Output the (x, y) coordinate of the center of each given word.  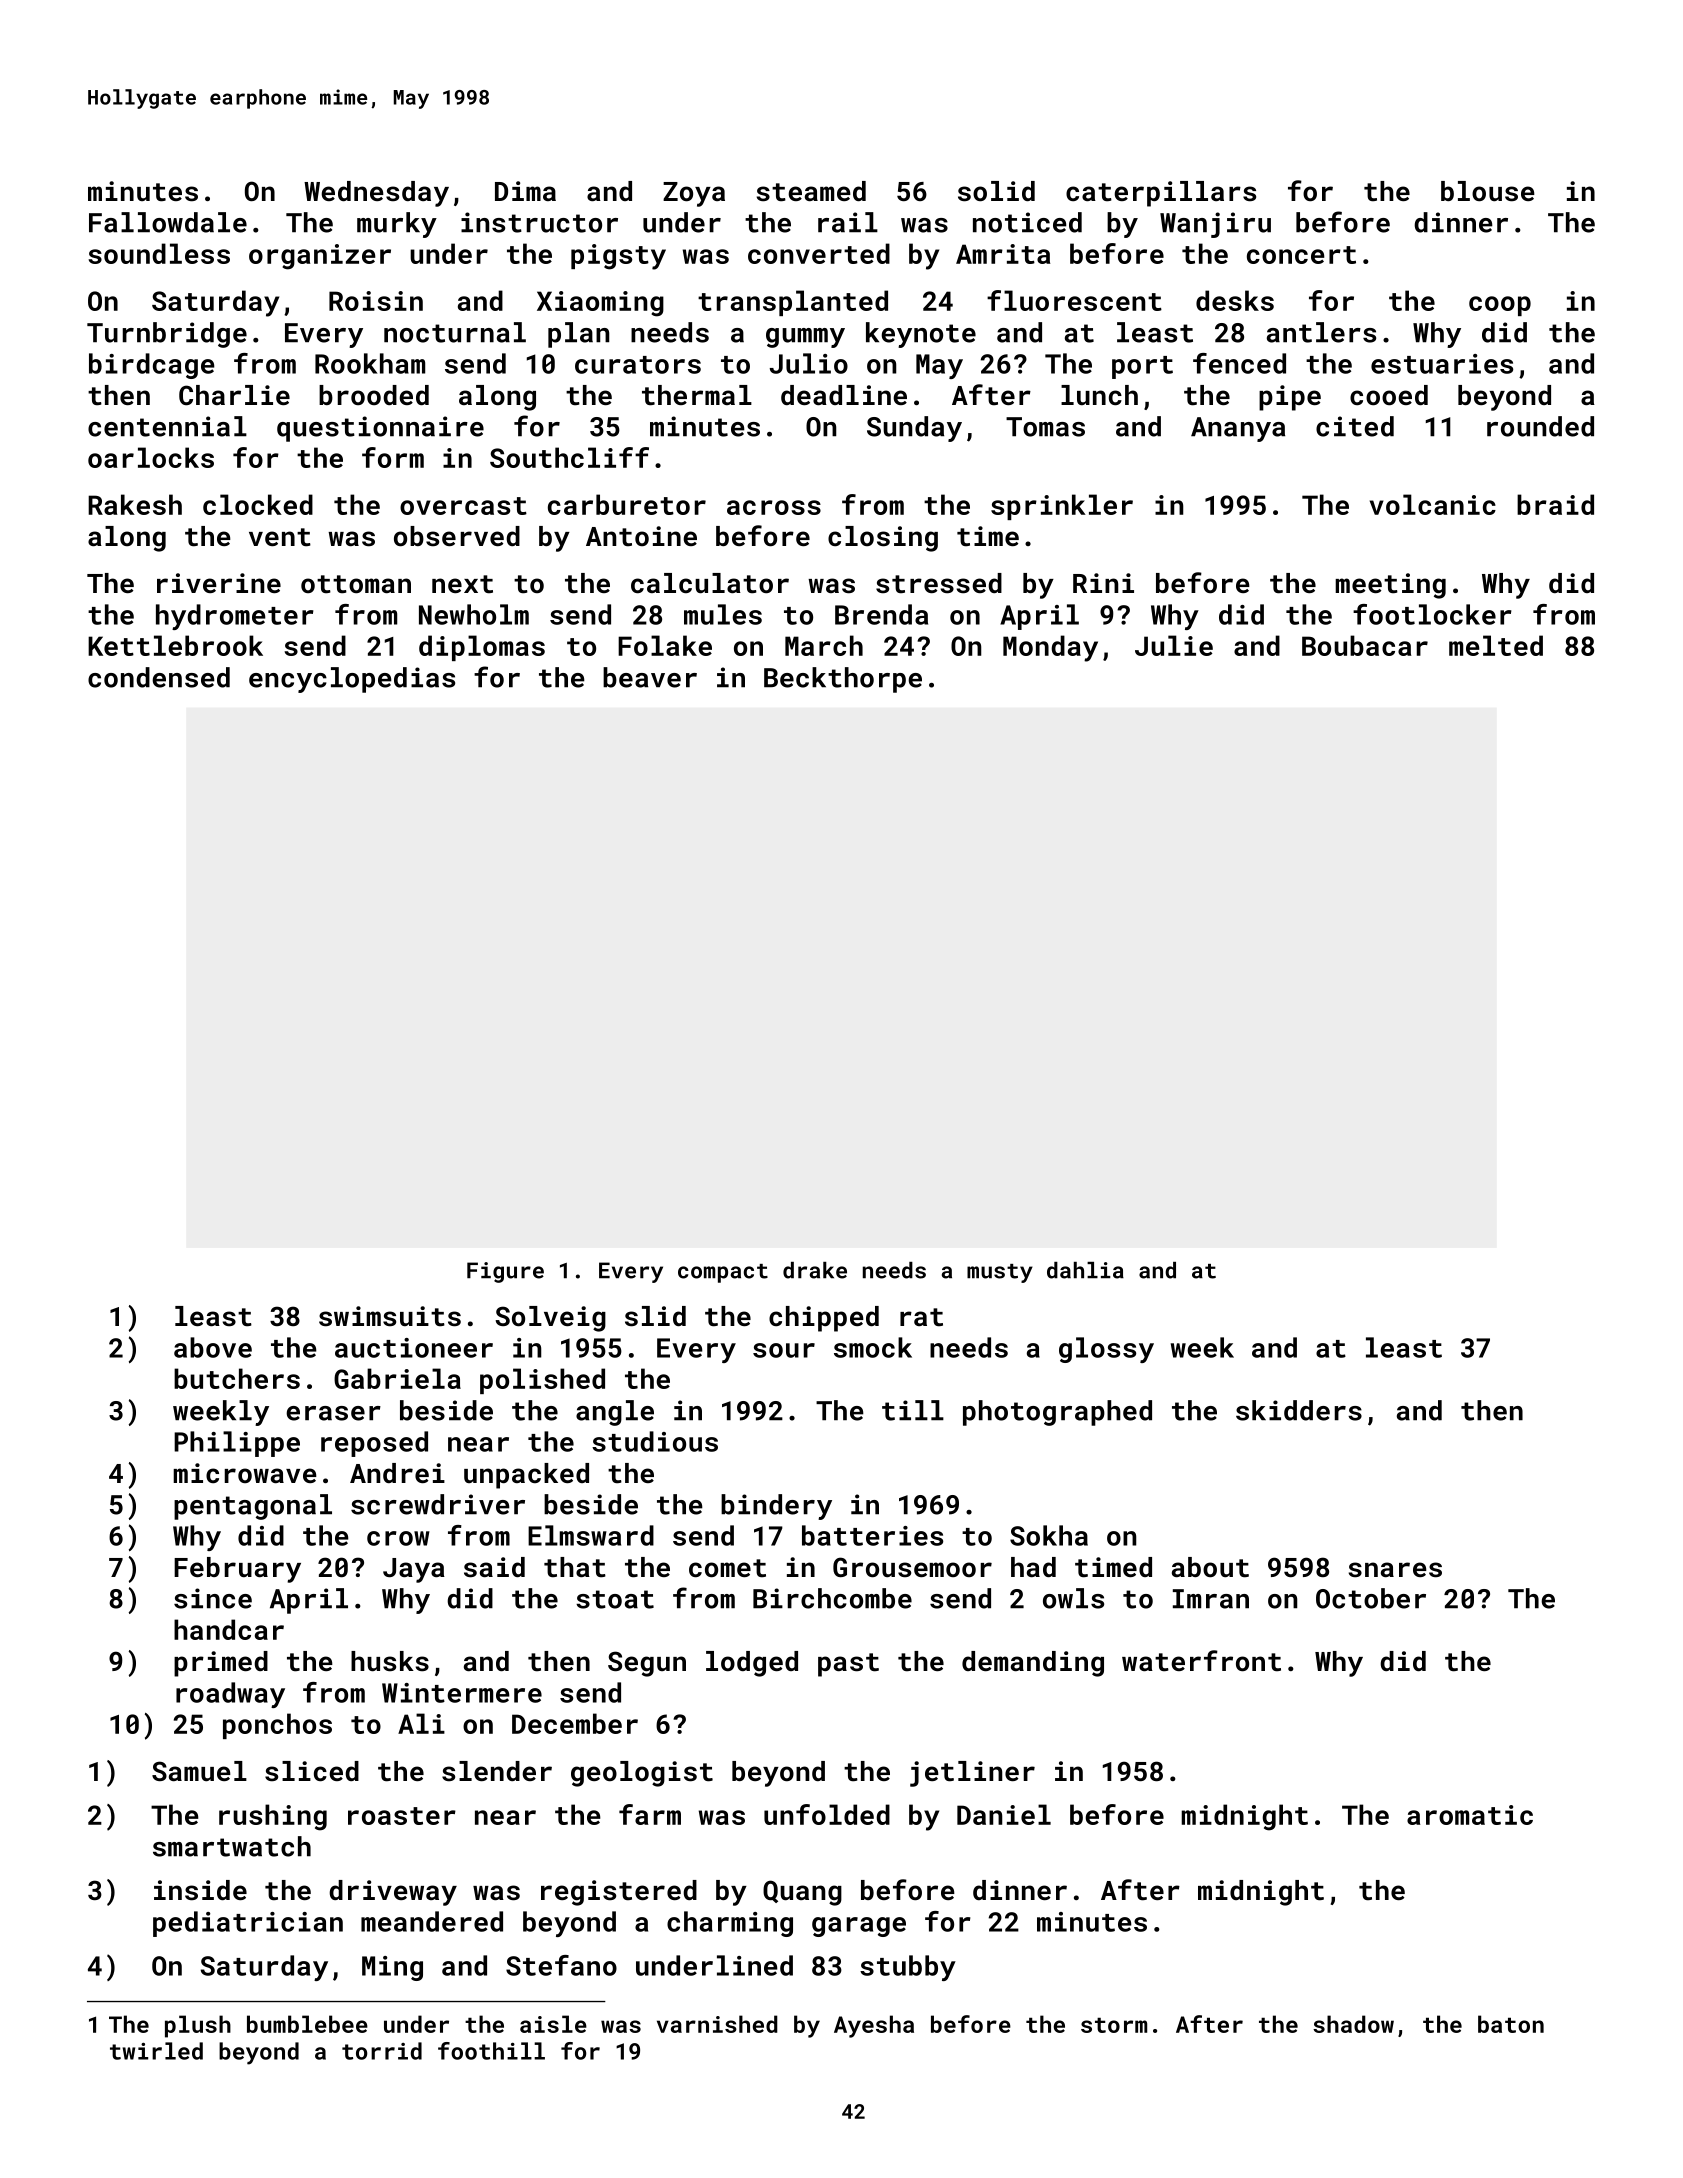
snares (1395, 1570)
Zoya (694, 194)
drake (815, 1270)
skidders (1299, 1410)
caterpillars (1161, 194)
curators (638, 365)
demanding (1033, 1664)
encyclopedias (352, 680)
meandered (432, 1921)
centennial (167, 426)
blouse (1488, 191)
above (213, 1347)
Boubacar (1365, 645)
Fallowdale (168, 222)
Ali (421, 1723)
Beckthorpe (843, 680)
